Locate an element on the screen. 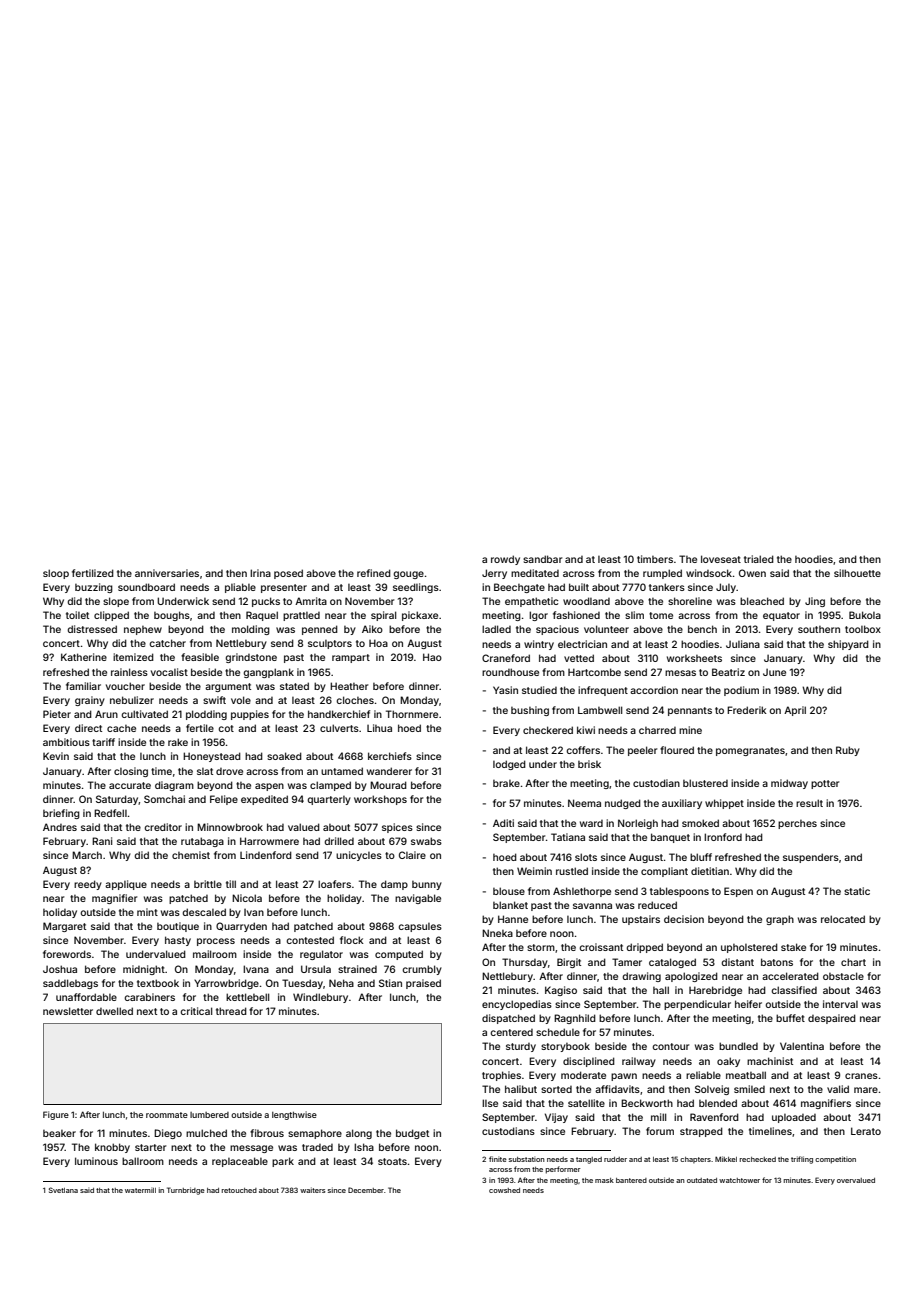 This screenshot has width=924, height=1308. Ragnhild is located at coordinates (575, 1019).
